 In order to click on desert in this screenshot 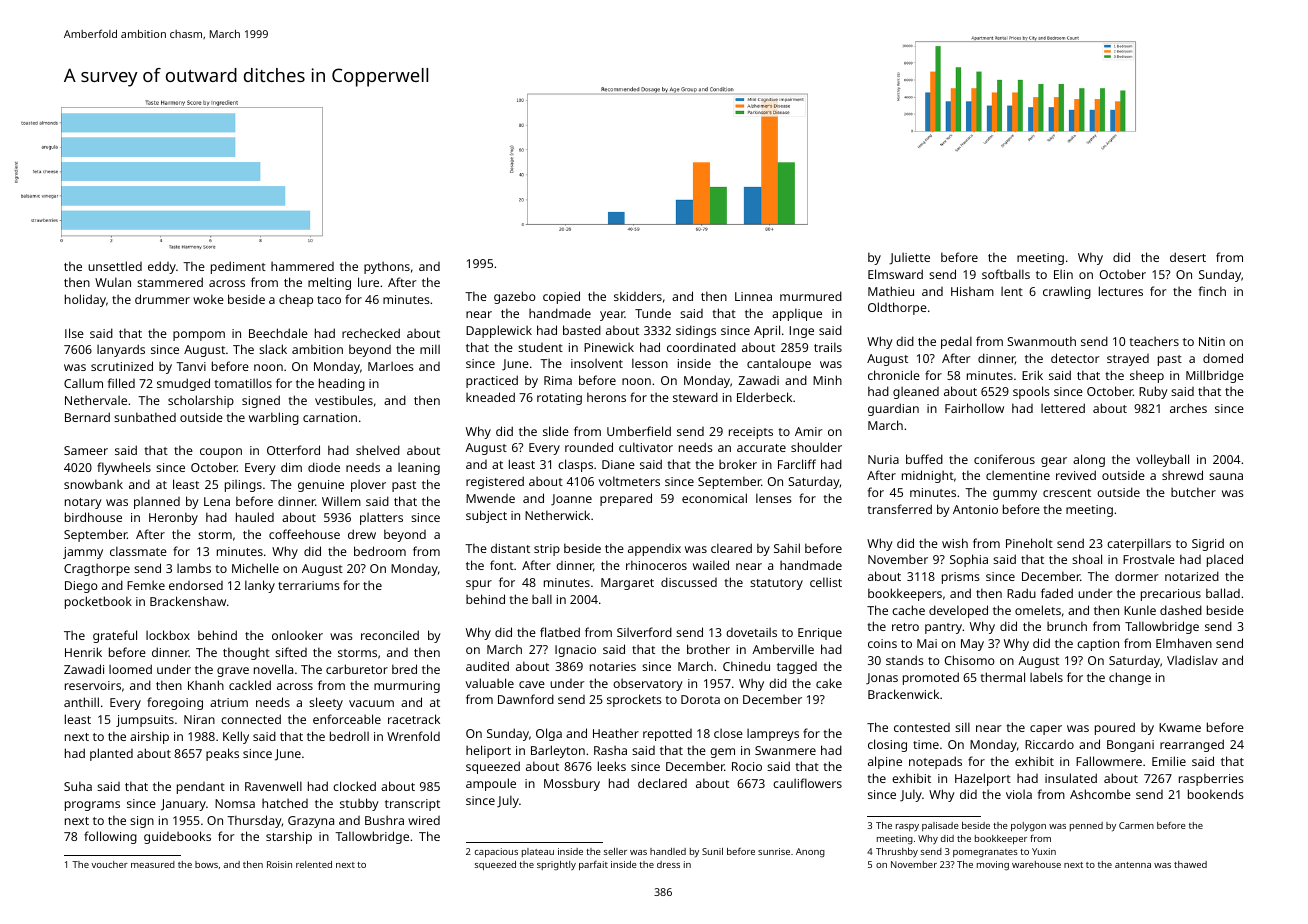, I will do `click(1188, 257)`.
